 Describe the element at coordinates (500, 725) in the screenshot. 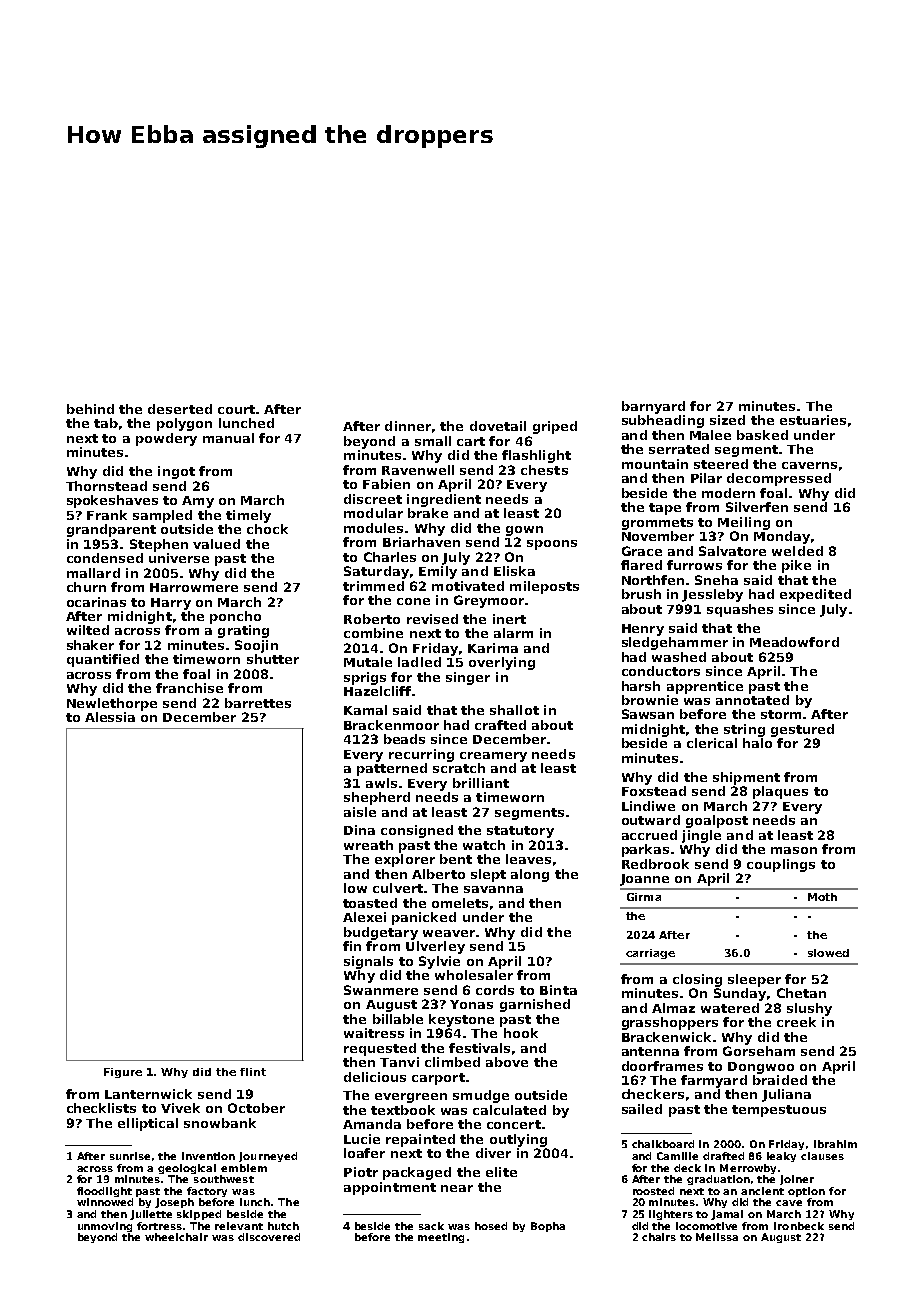

I see `crafted` at that location.
